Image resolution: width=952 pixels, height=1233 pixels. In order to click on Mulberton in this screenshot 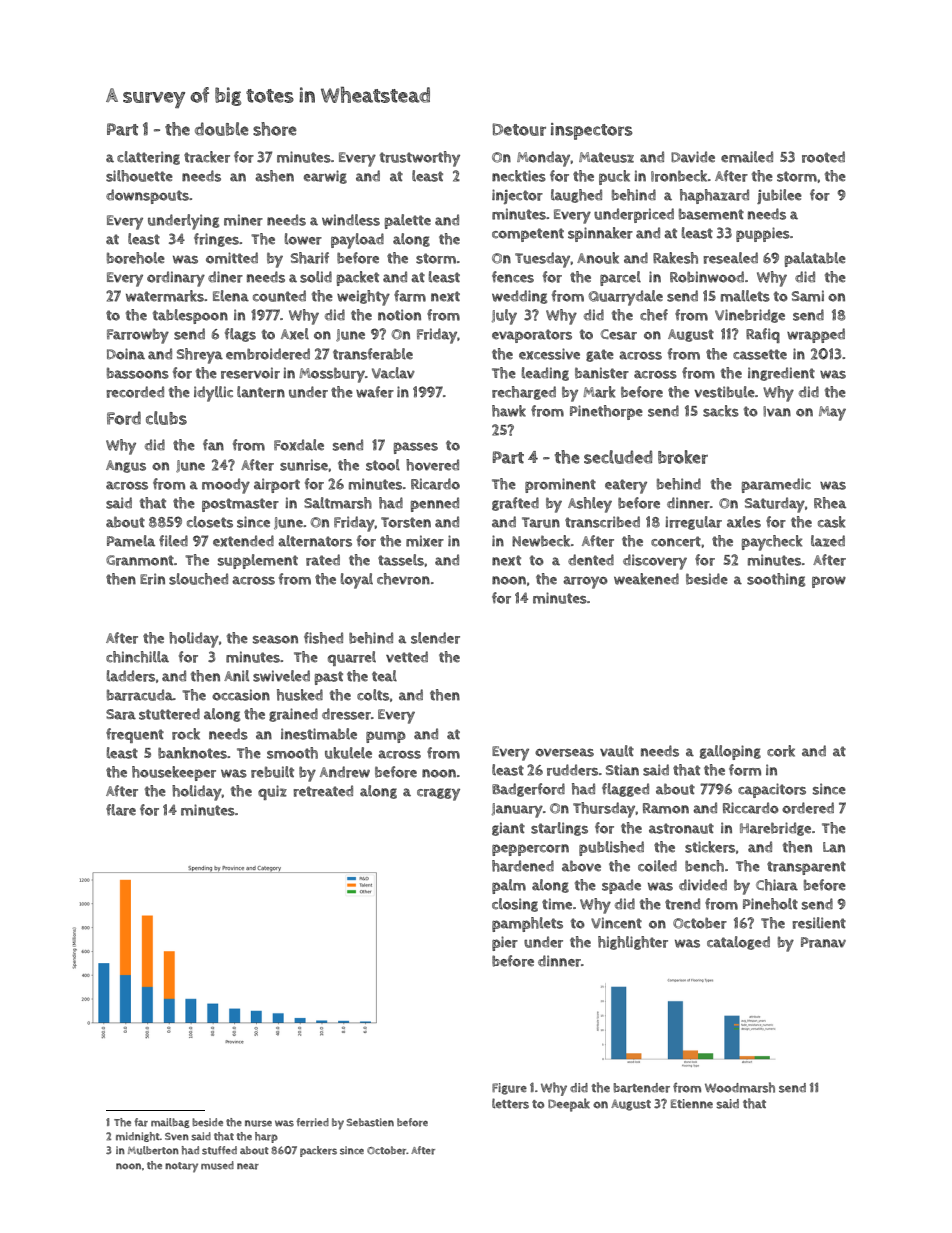, I will do `click(153, 1150)`.
